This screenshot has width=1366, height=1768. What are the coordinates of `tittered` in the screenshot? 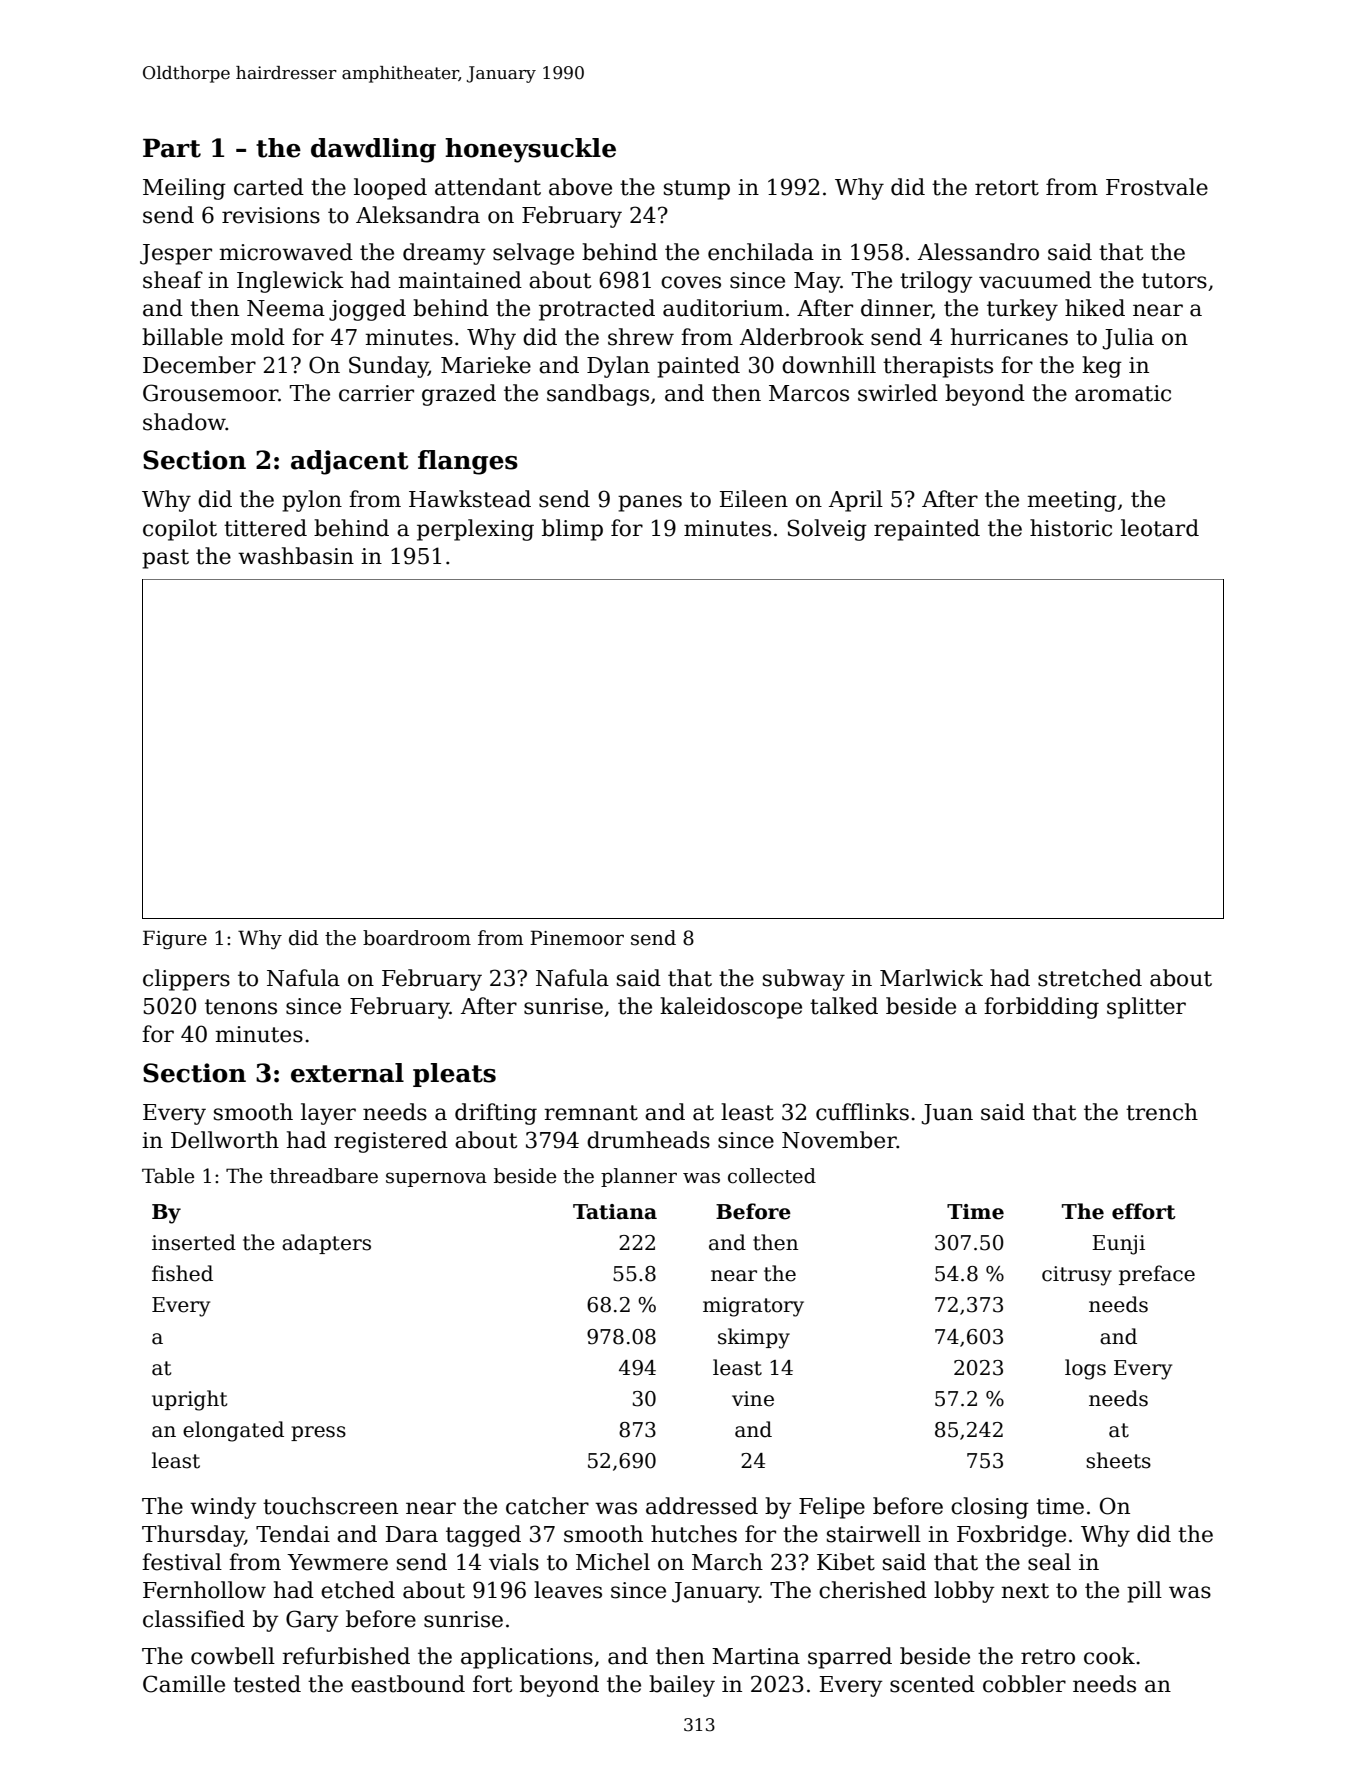 It's located at (265, 528).
